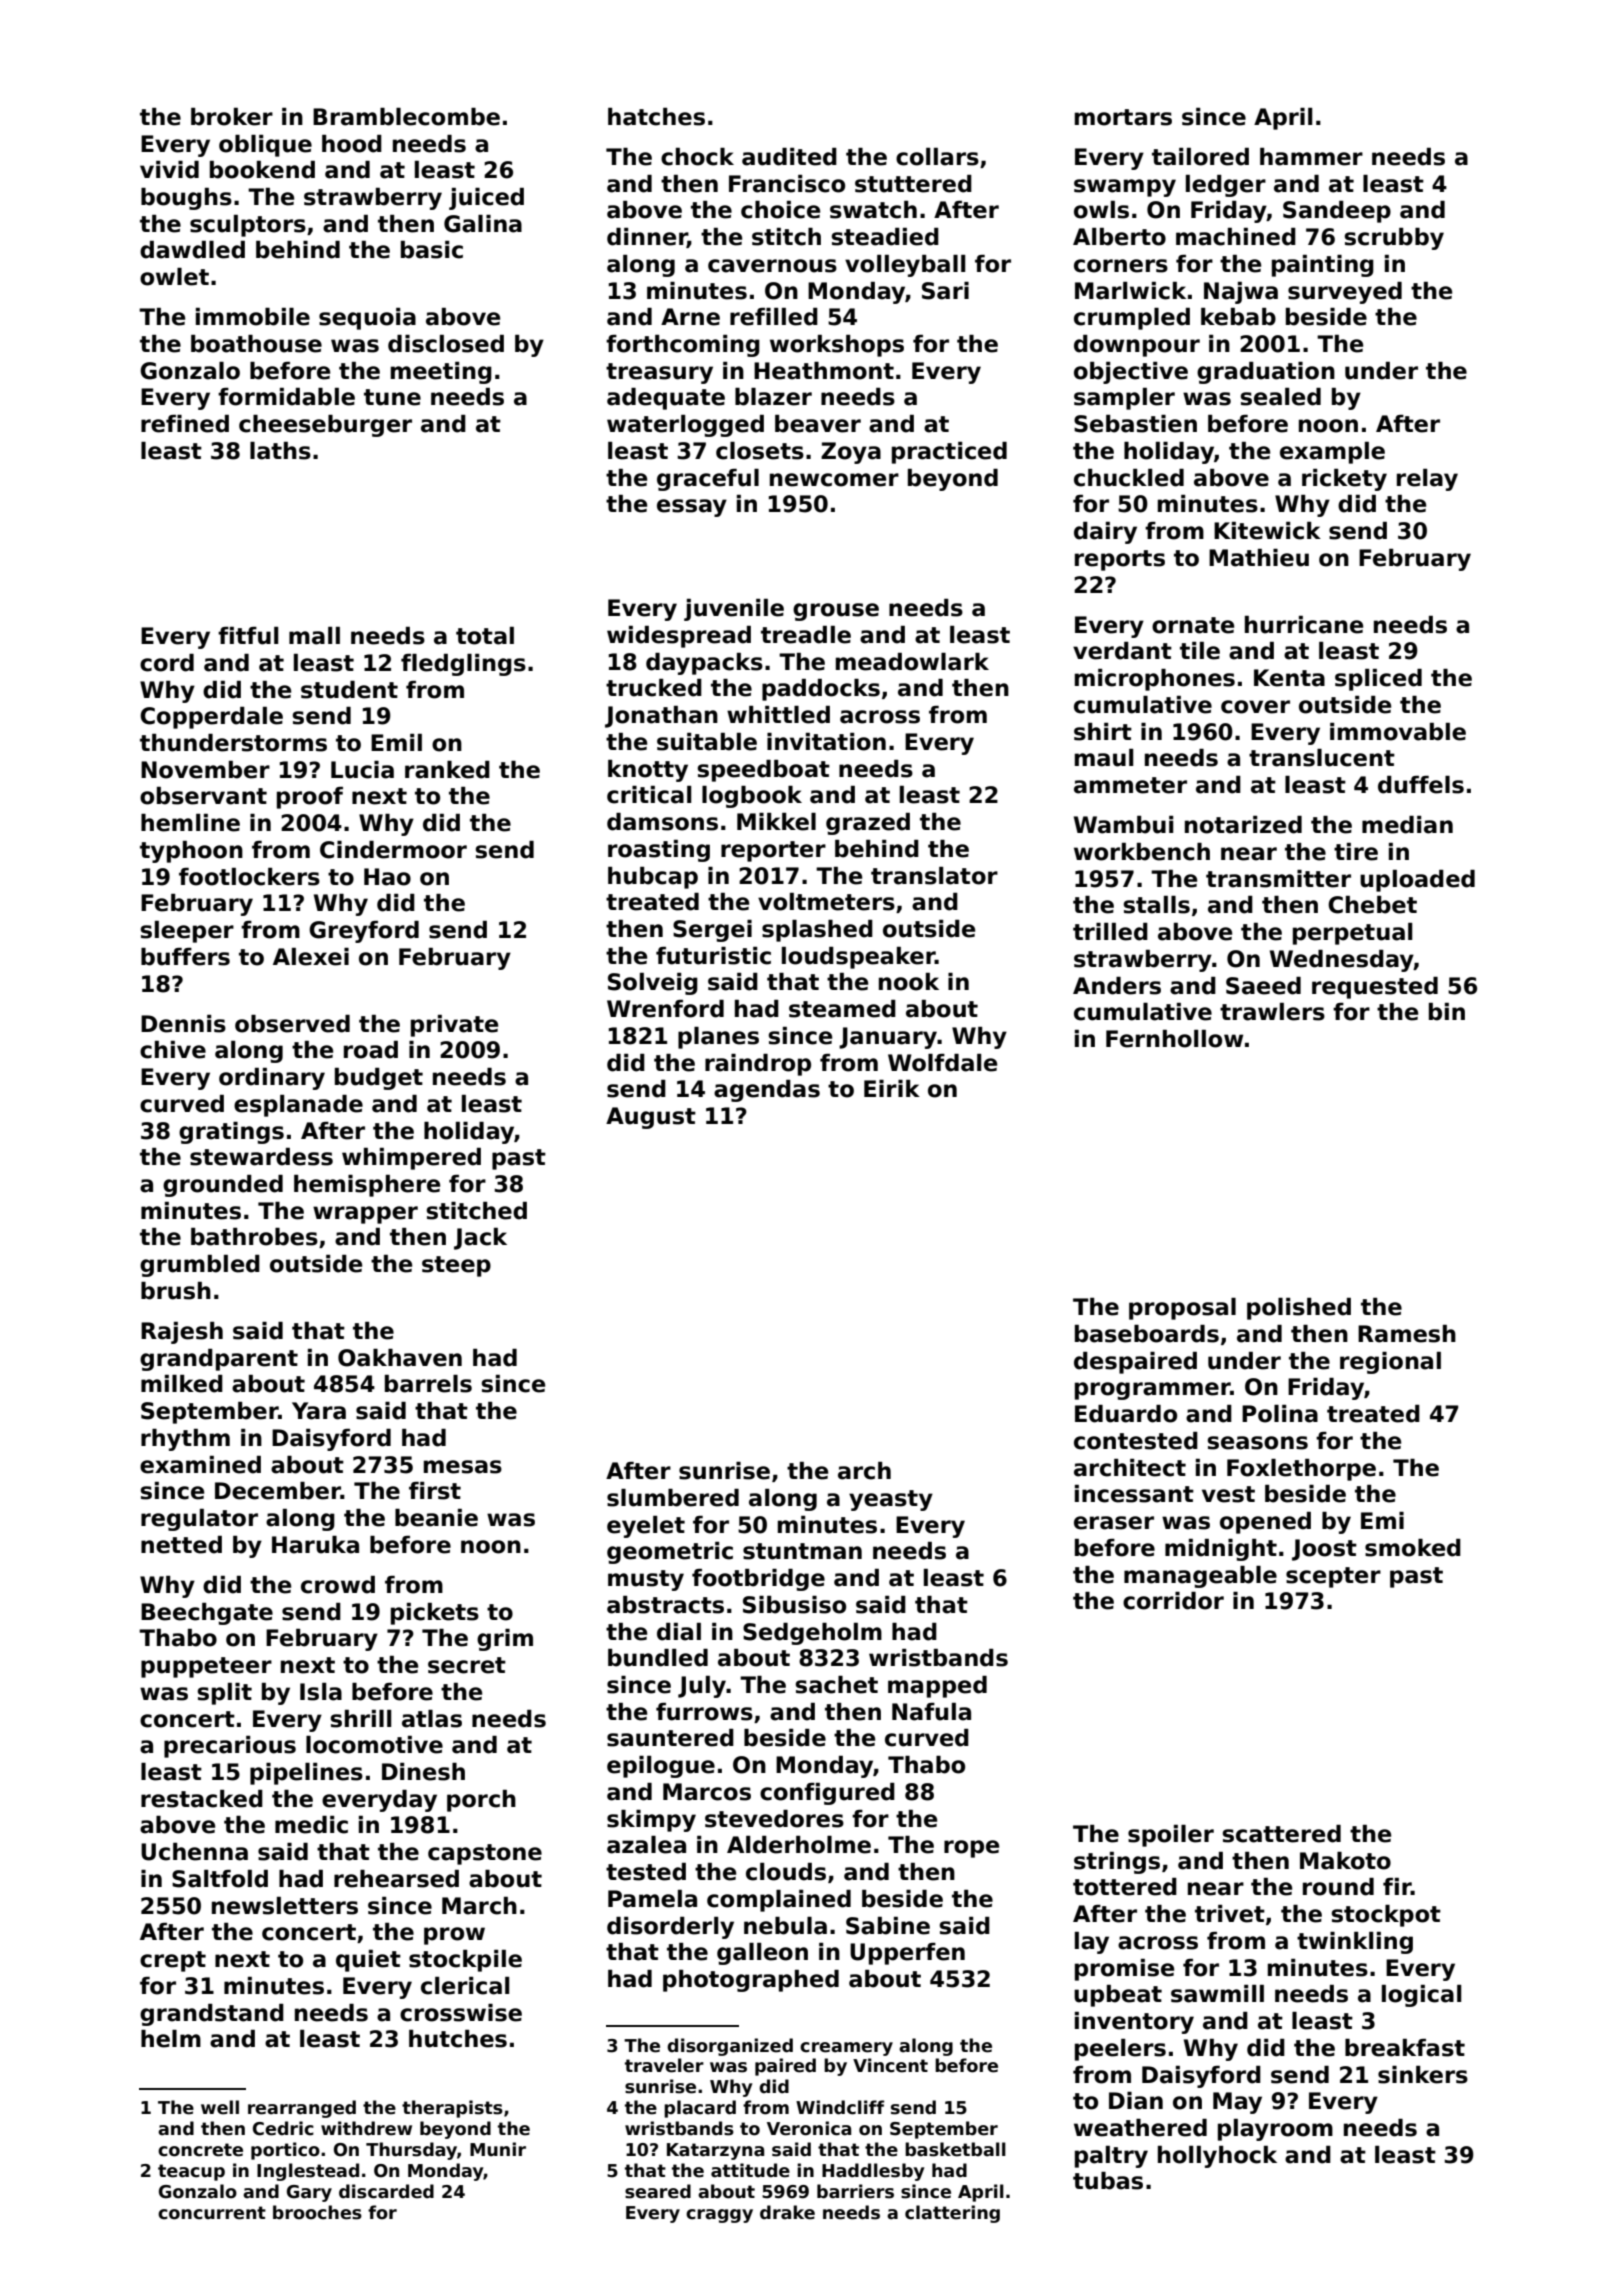 Image resolution: width=1620 pixels, height=2292 pixels. What do you see at coordinates (837, 346) in the document?
I see `workshops` at bounding box center [837, 346].
